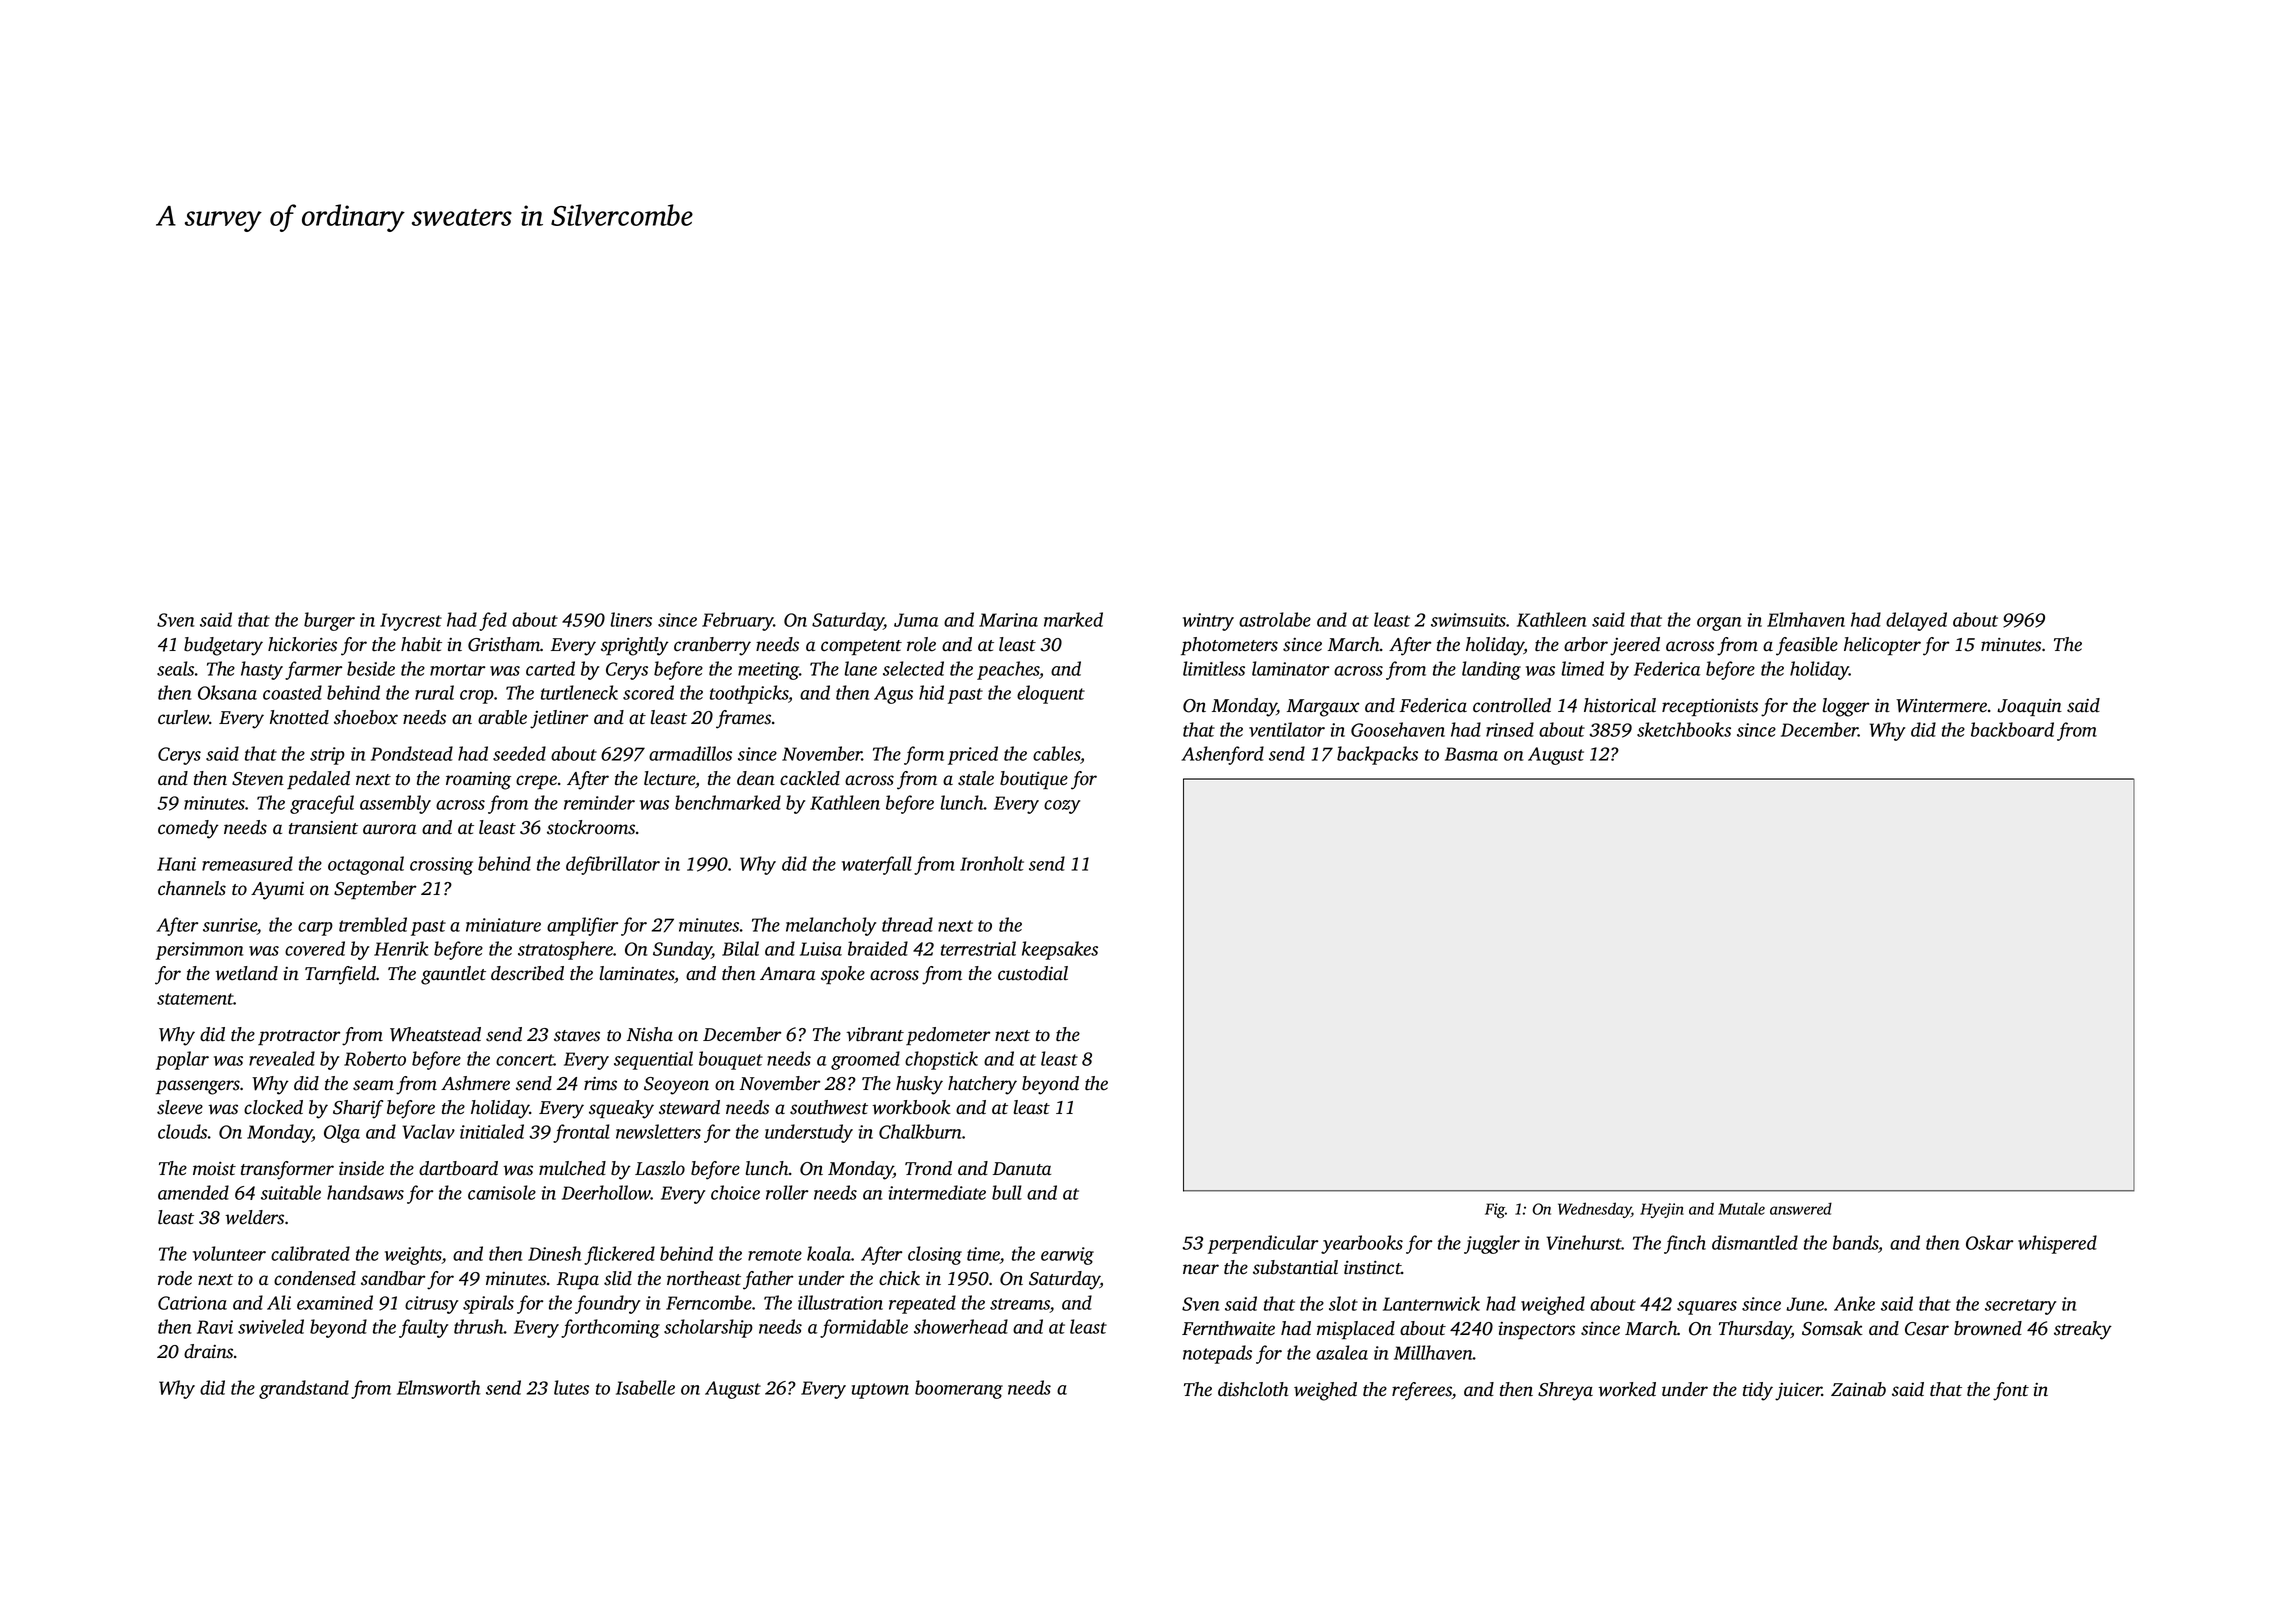 The image size is (2292, 1620). I want to click on hatchery, so click(982, 1085).
